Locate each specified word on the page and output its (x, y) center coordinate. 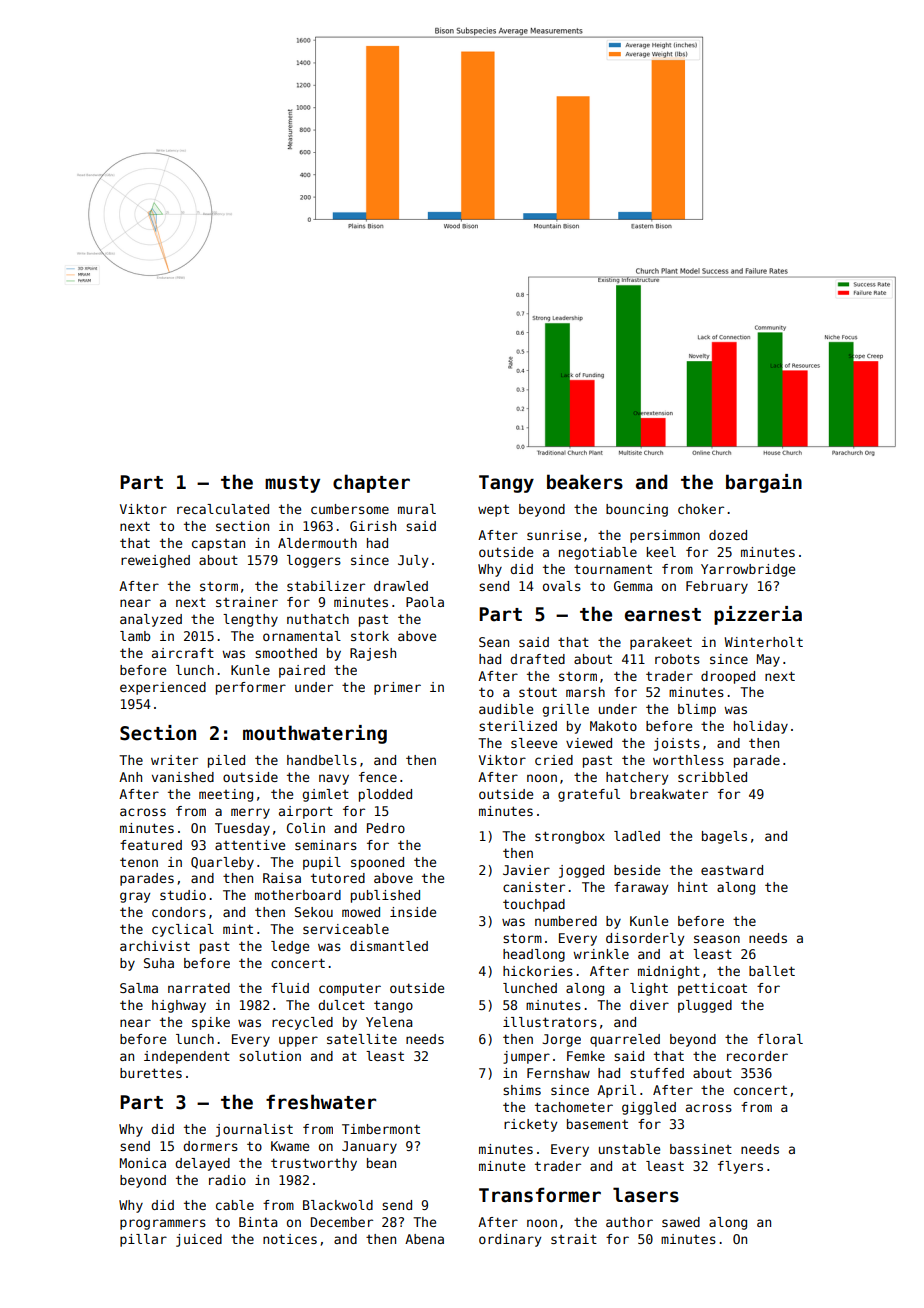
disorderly (645, 939)
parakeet (661, 643)
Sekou (314, 912)
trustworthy (314, 1164)
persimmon (665, 536)
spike (211, 1023)
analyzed (151, 620)
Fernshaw (558, 1073)
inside (413, 912)
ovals (562, 586)
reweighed (155, 561)
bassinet (701, 1149)
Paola (425, 602)
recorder (757, 1056)
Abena (424, 1239)
